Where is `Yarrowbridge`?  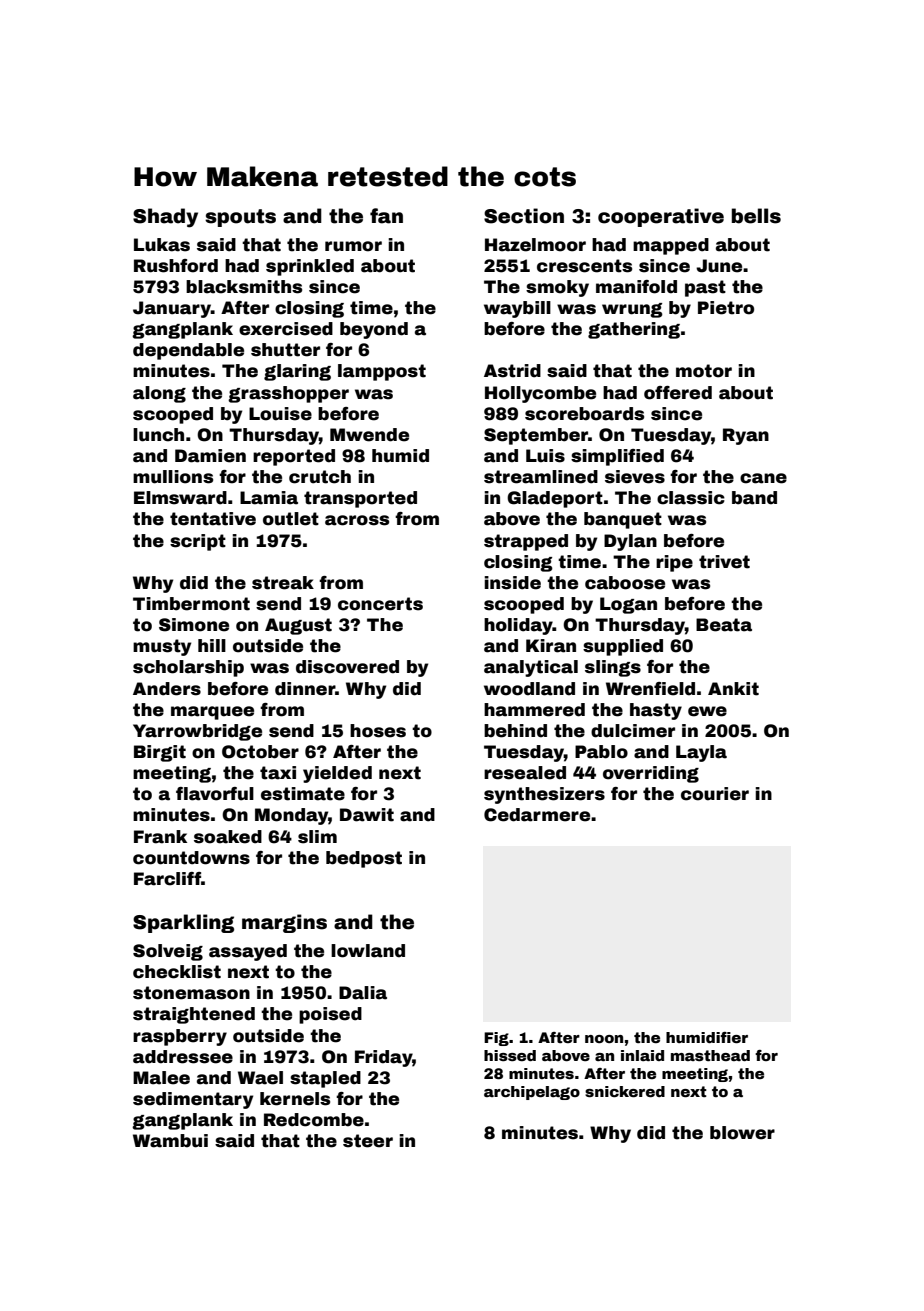
Yarrowbridge is located at coordinates (197, 732).
